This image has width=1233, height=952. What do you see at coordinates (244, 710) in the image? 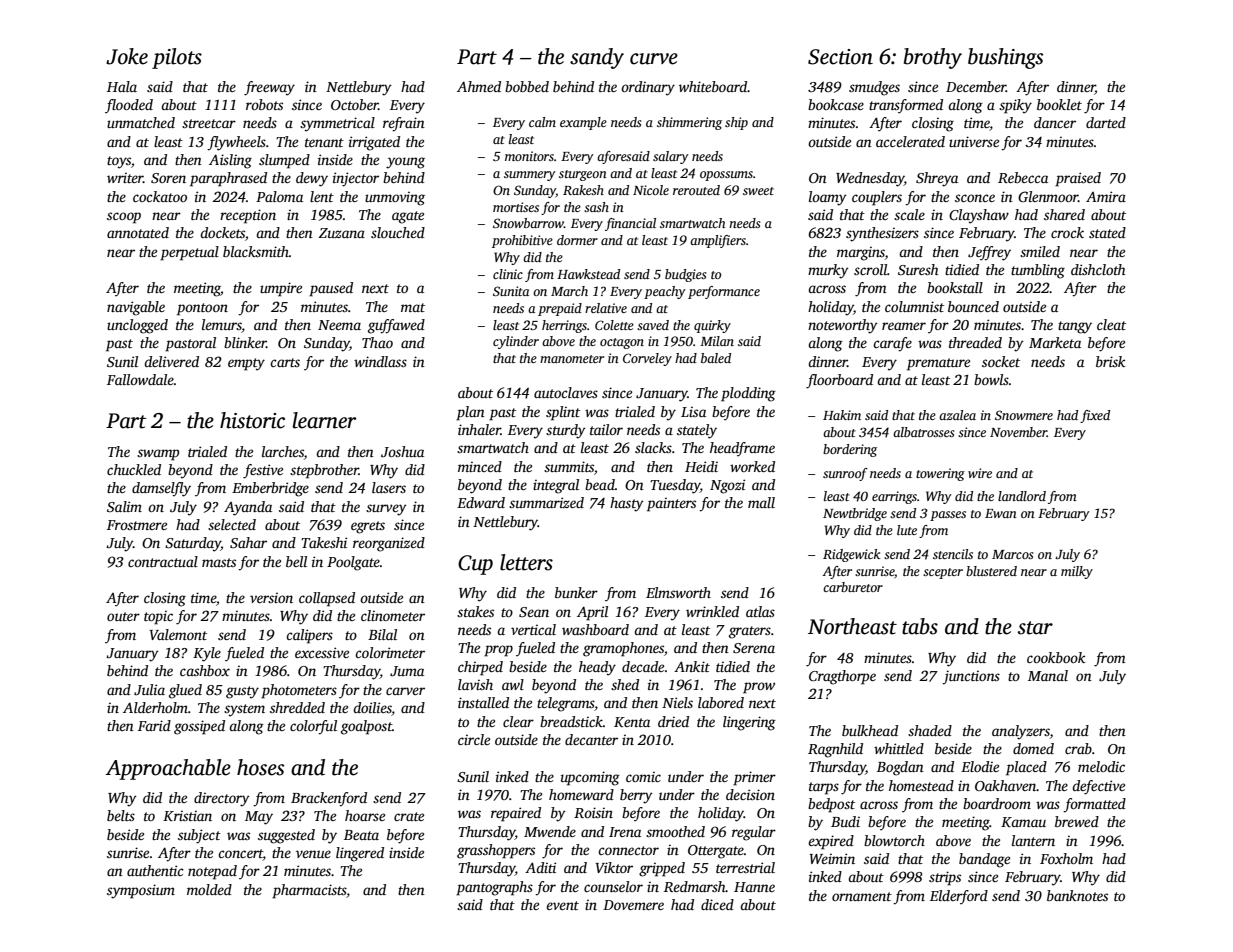
I see `system` at bounding box center [244, 710].
